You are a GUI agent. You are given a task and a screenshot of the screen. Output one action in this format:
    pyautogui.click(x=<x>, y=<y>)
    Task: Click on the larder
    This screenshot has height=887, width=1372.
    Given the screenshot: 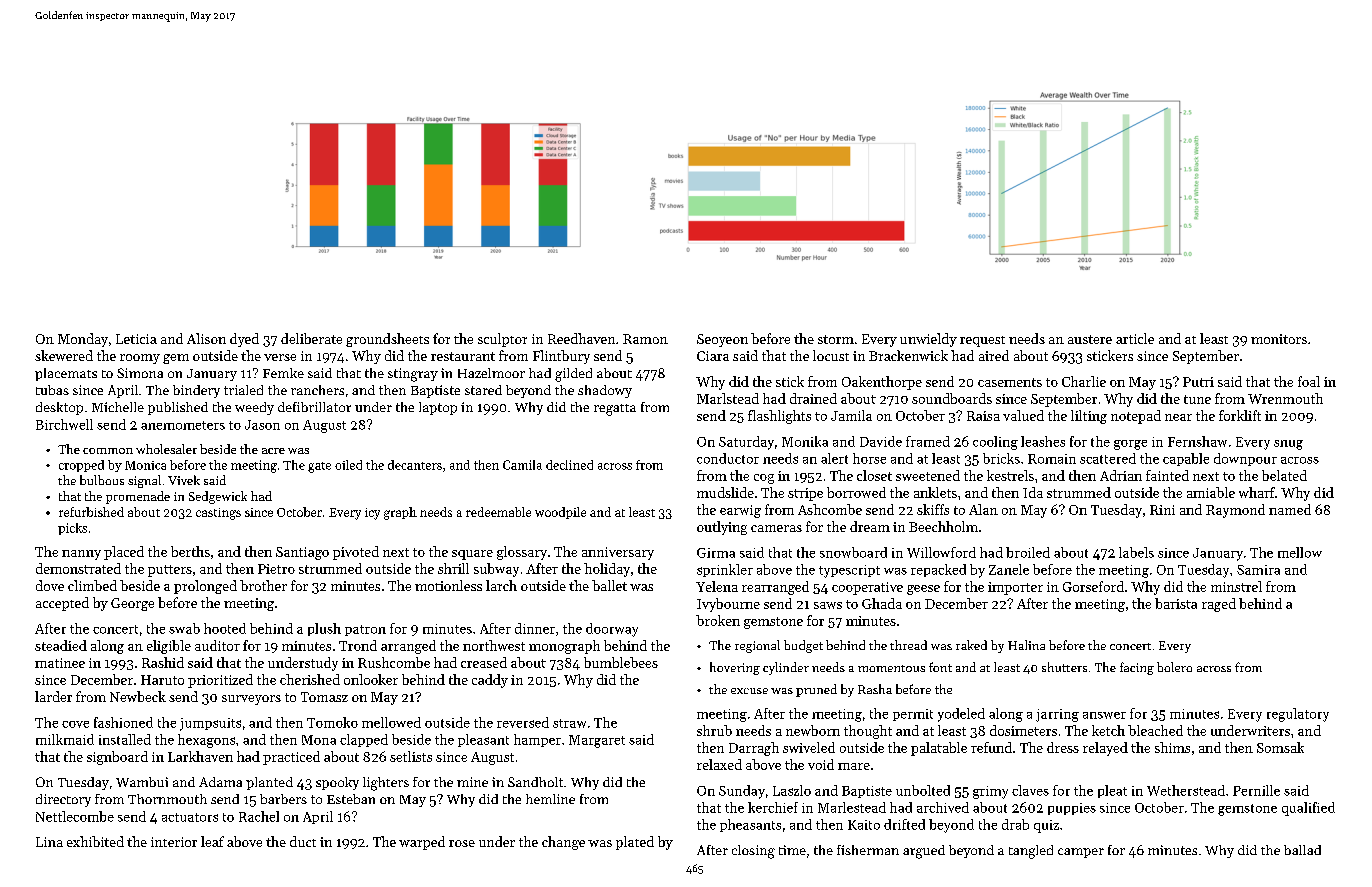 What is the action you would take?
    pyautogui.click(x=53, y=696)
